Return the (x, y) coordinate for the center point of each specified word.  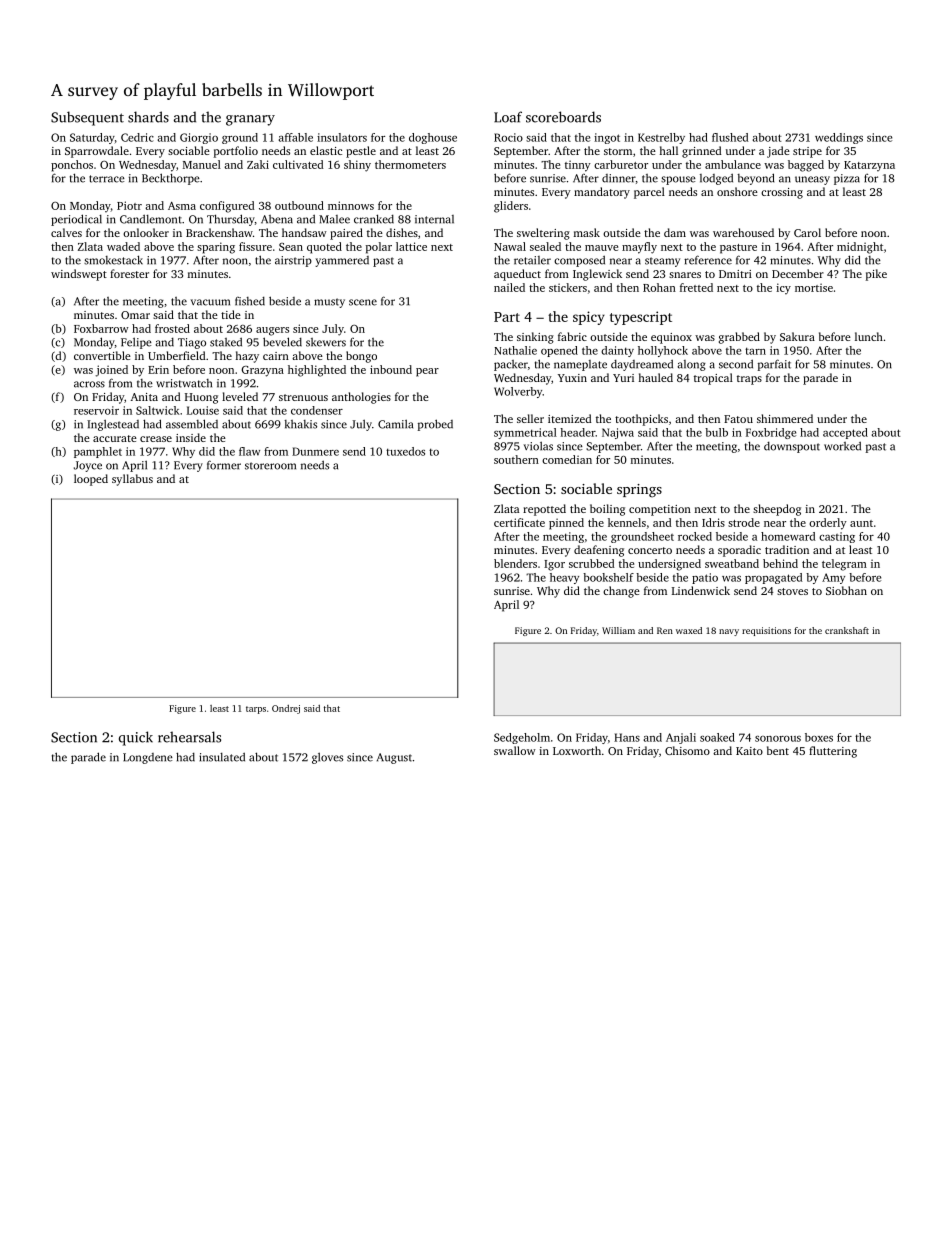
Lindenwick (701, 590)
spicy (589, 318)
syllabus (132, 480)
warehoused (743, 232)
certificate (519, 522)
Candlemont (151, 219)
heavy (564, 578)
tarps (256, 710)
